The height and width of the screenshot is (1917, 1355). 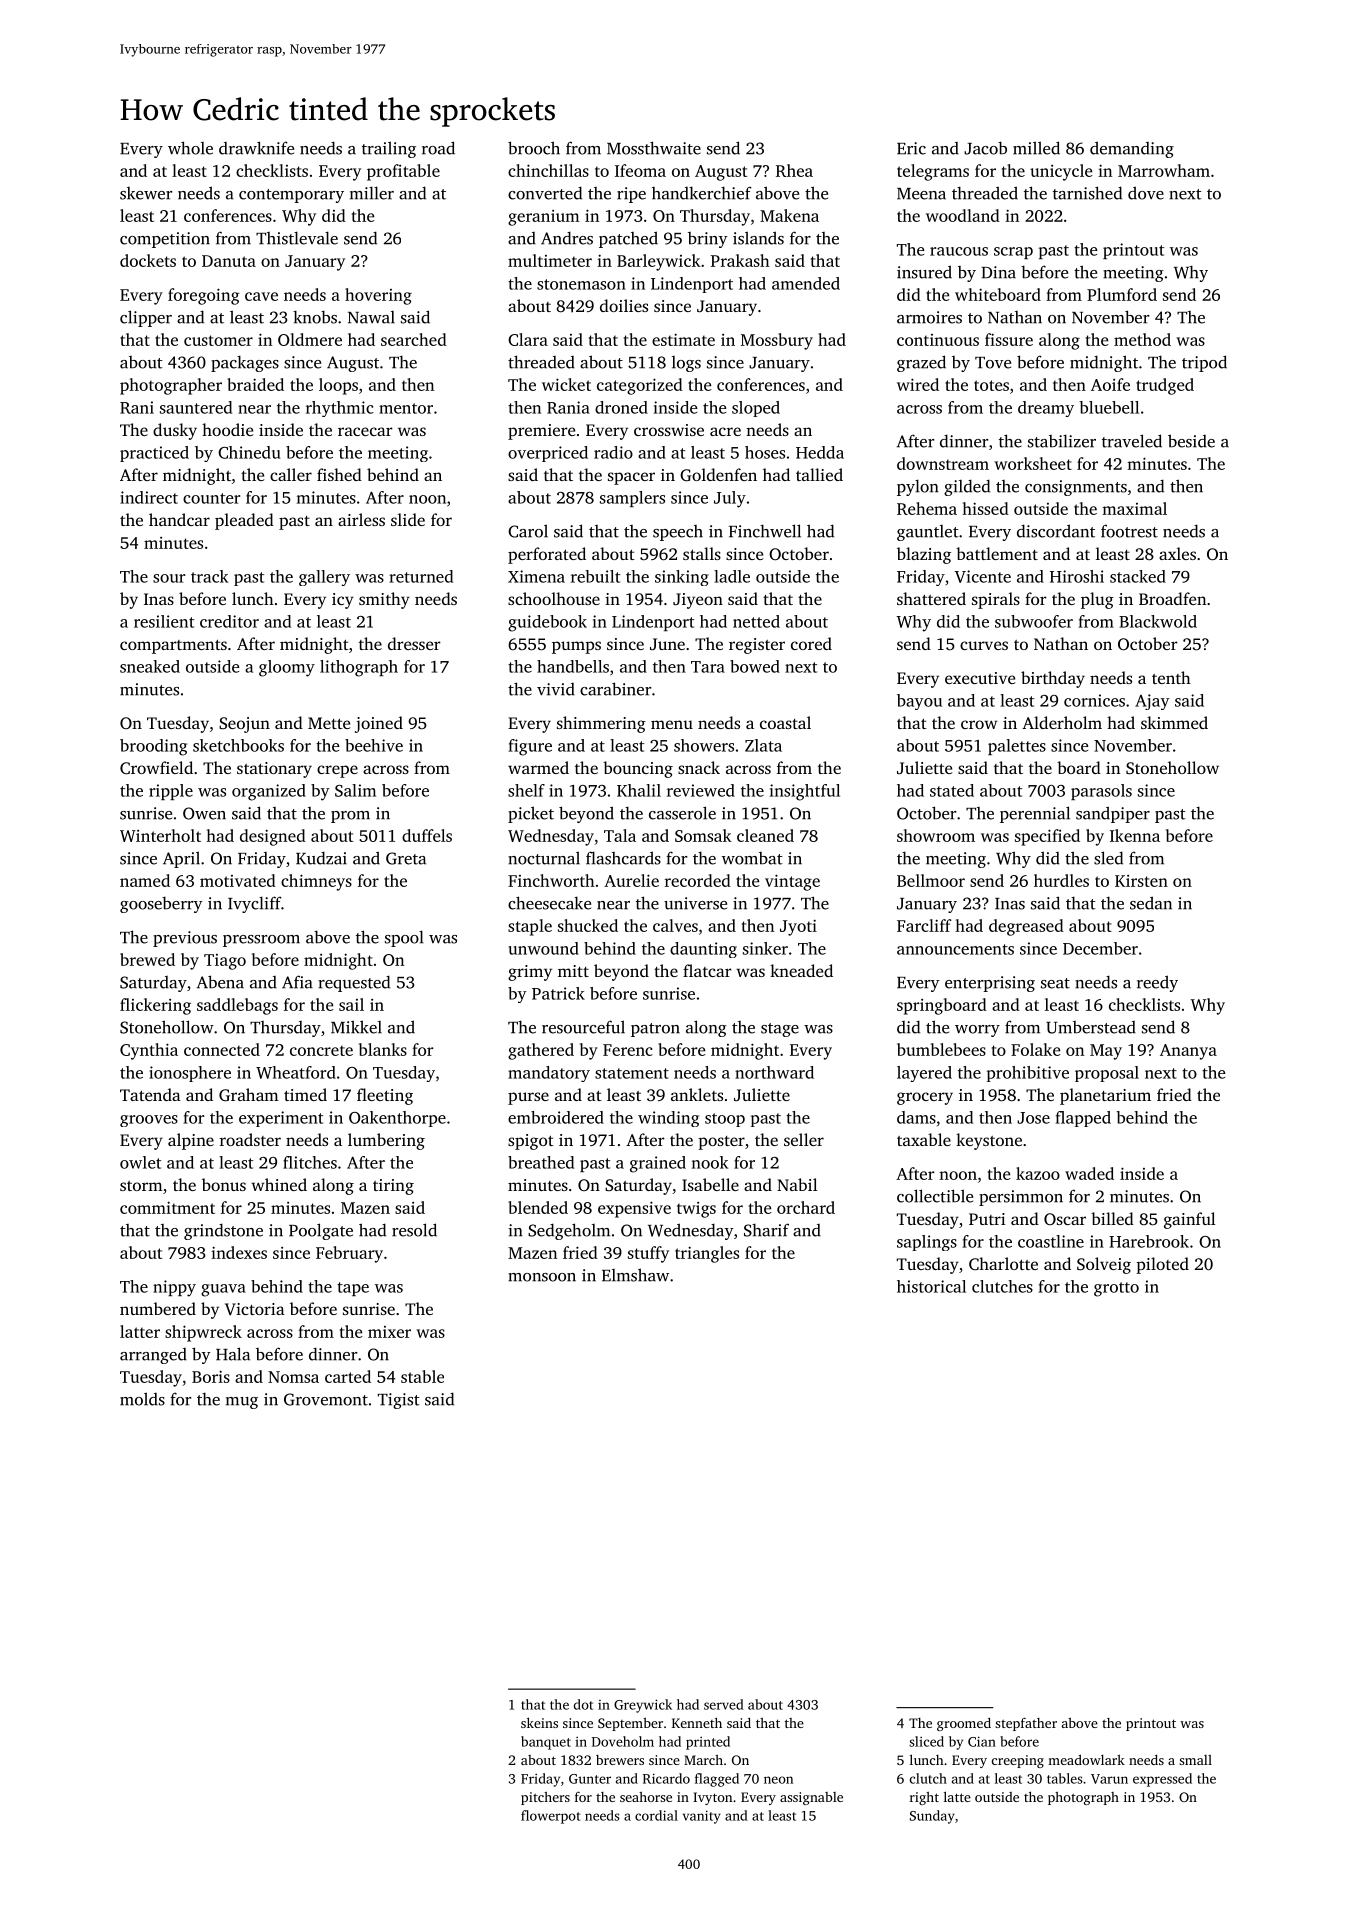 What do you see at coordinates (539, 1722) in the screenshot?
I see `skeins` at bounding box center [539, 1722].
